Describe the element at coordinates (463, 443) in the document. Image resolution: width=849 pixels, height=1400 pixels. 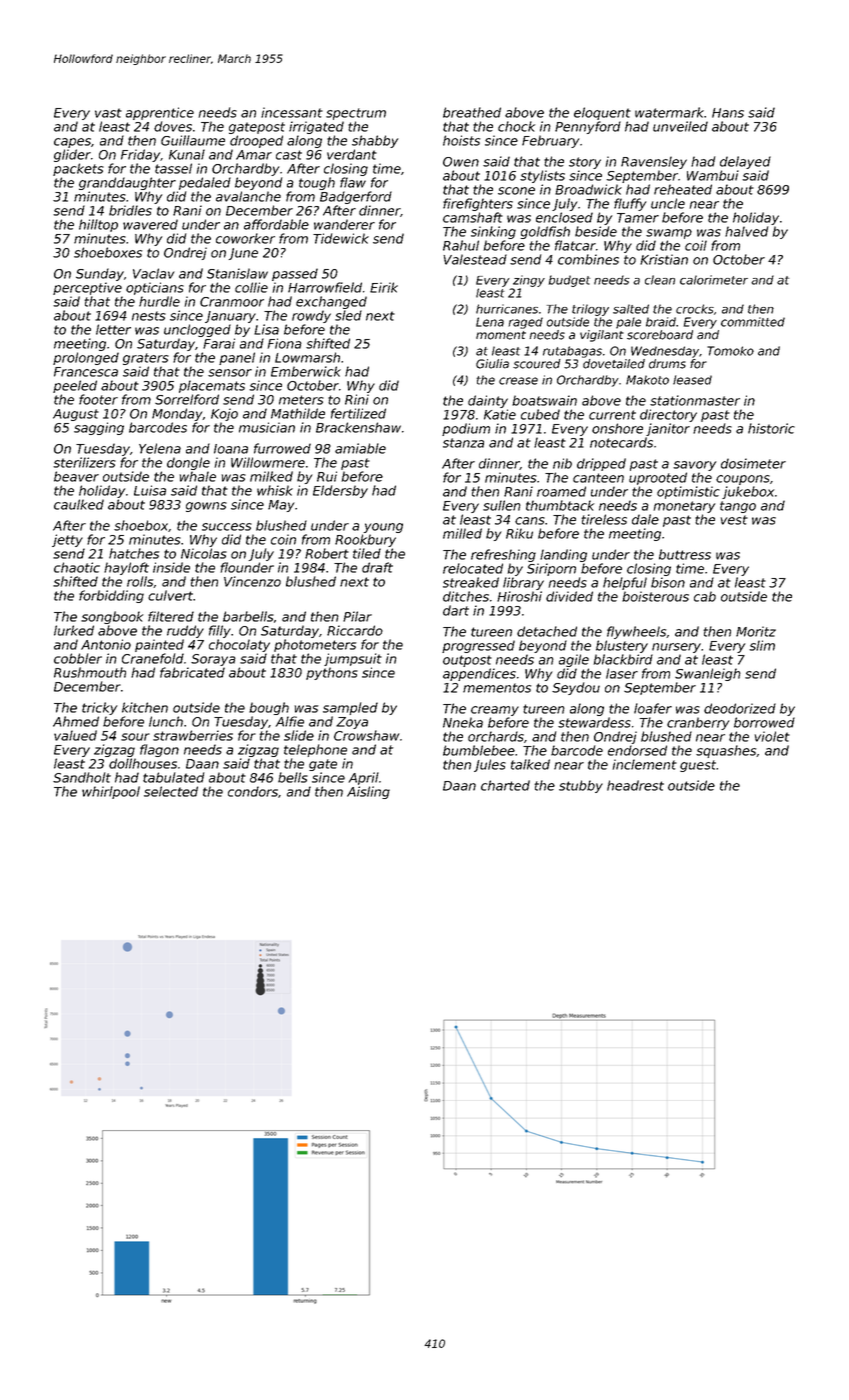
I see `stanza` at that location.
